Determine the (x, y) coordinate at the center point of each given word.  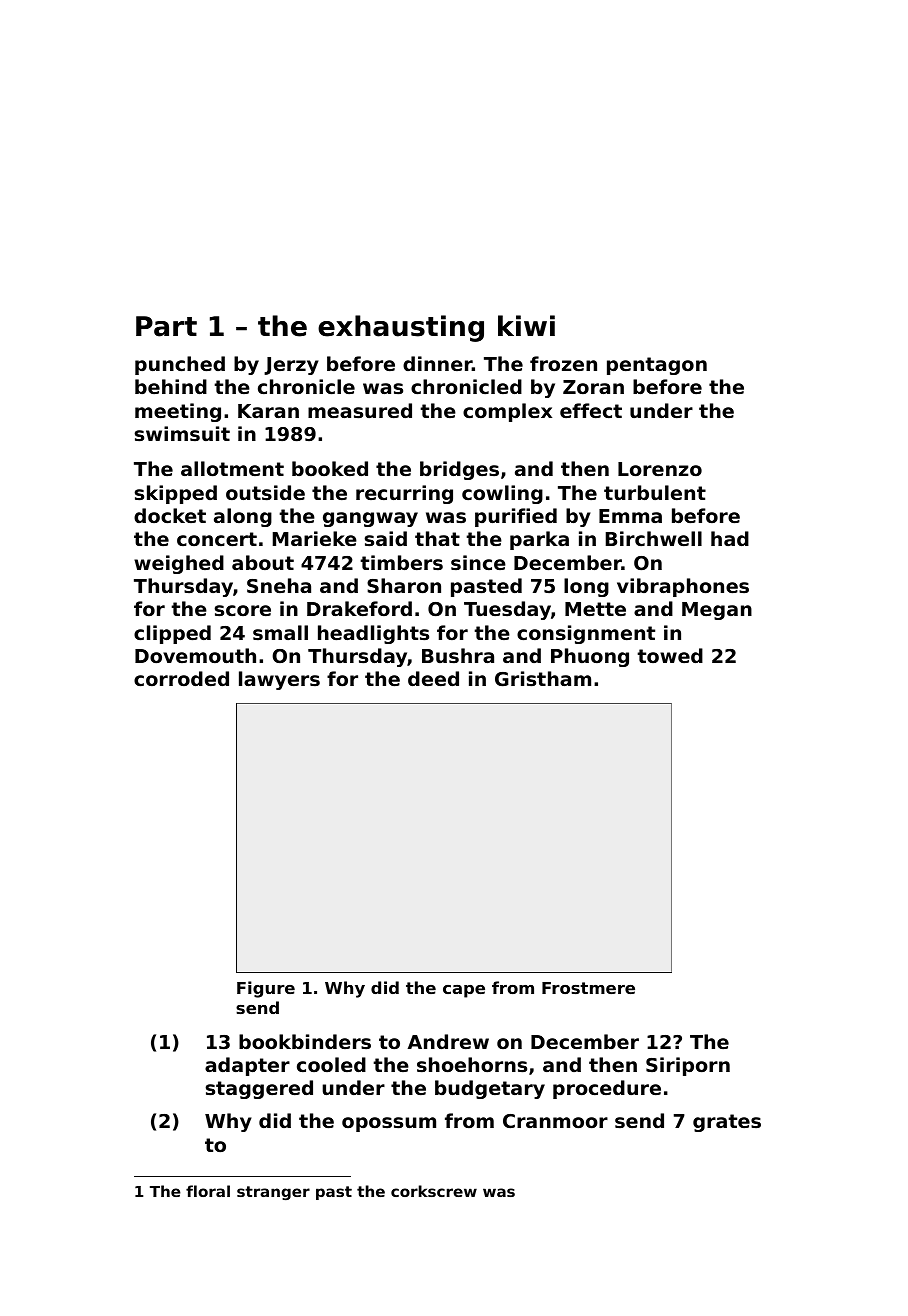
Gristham (543, 679)
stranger (273, 1193)
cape (464, 991)
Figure (266, 989)
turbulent (655, 492)
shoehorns (472, 1065)
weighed (179, 564)
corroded (181, 678)
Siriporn (688, 1066)
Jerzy (291, 366)
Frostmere (588, 988)
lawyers (279, 680)
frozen (563, 363)
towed (670, 655)
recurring (404, 494)
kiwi (526, 325)
